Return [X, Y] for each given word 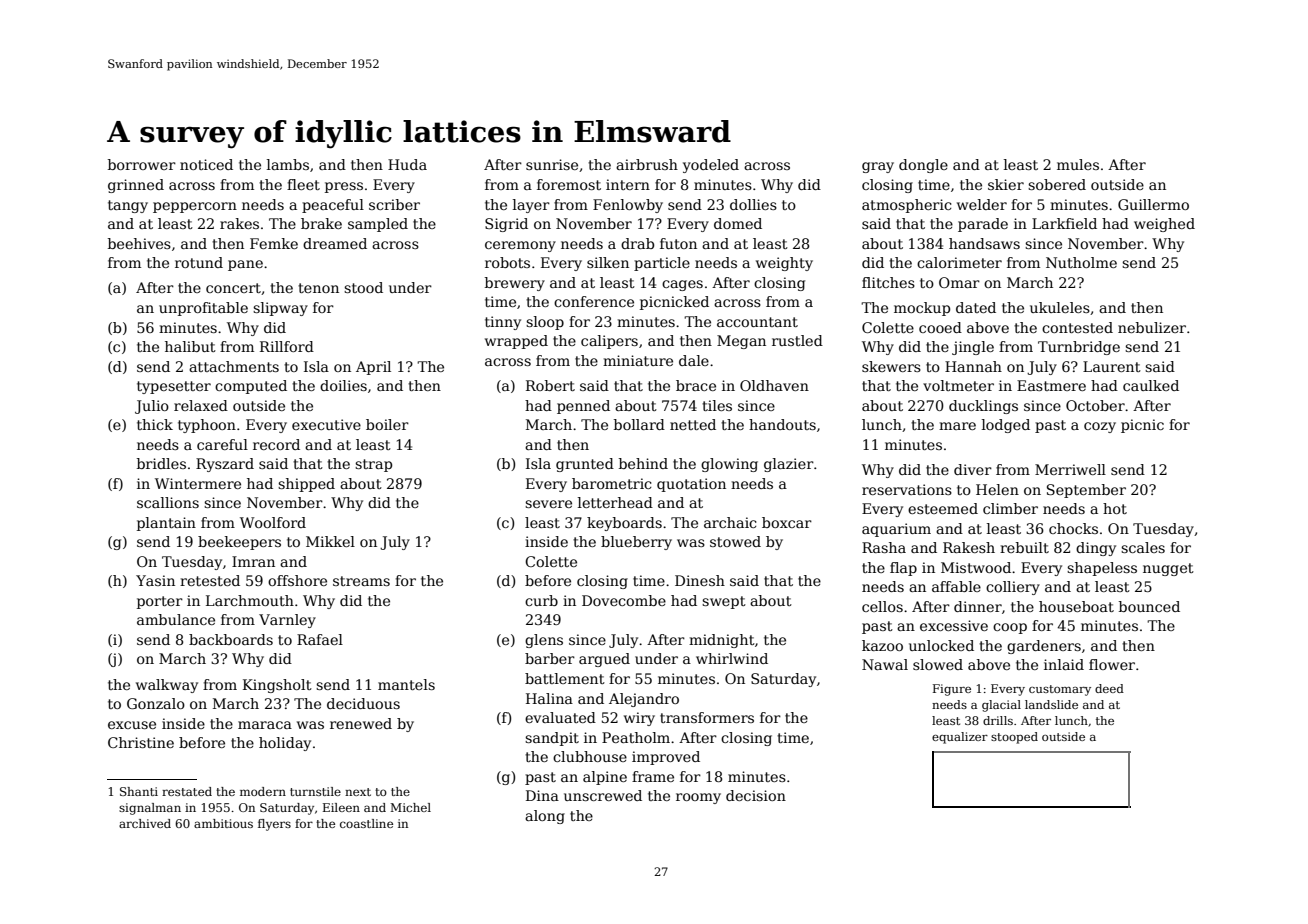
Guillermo [1153, 204]
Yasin [155, 580]
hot [1115, 508]
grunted [585, 465]
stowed [735, 541]
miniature [638, 360]
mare [957, 426]
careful [222, 444]
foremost [569, 184]
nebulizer [1152, 327]
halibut [190, 346]
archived [145, 823]
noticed [206, 164]
